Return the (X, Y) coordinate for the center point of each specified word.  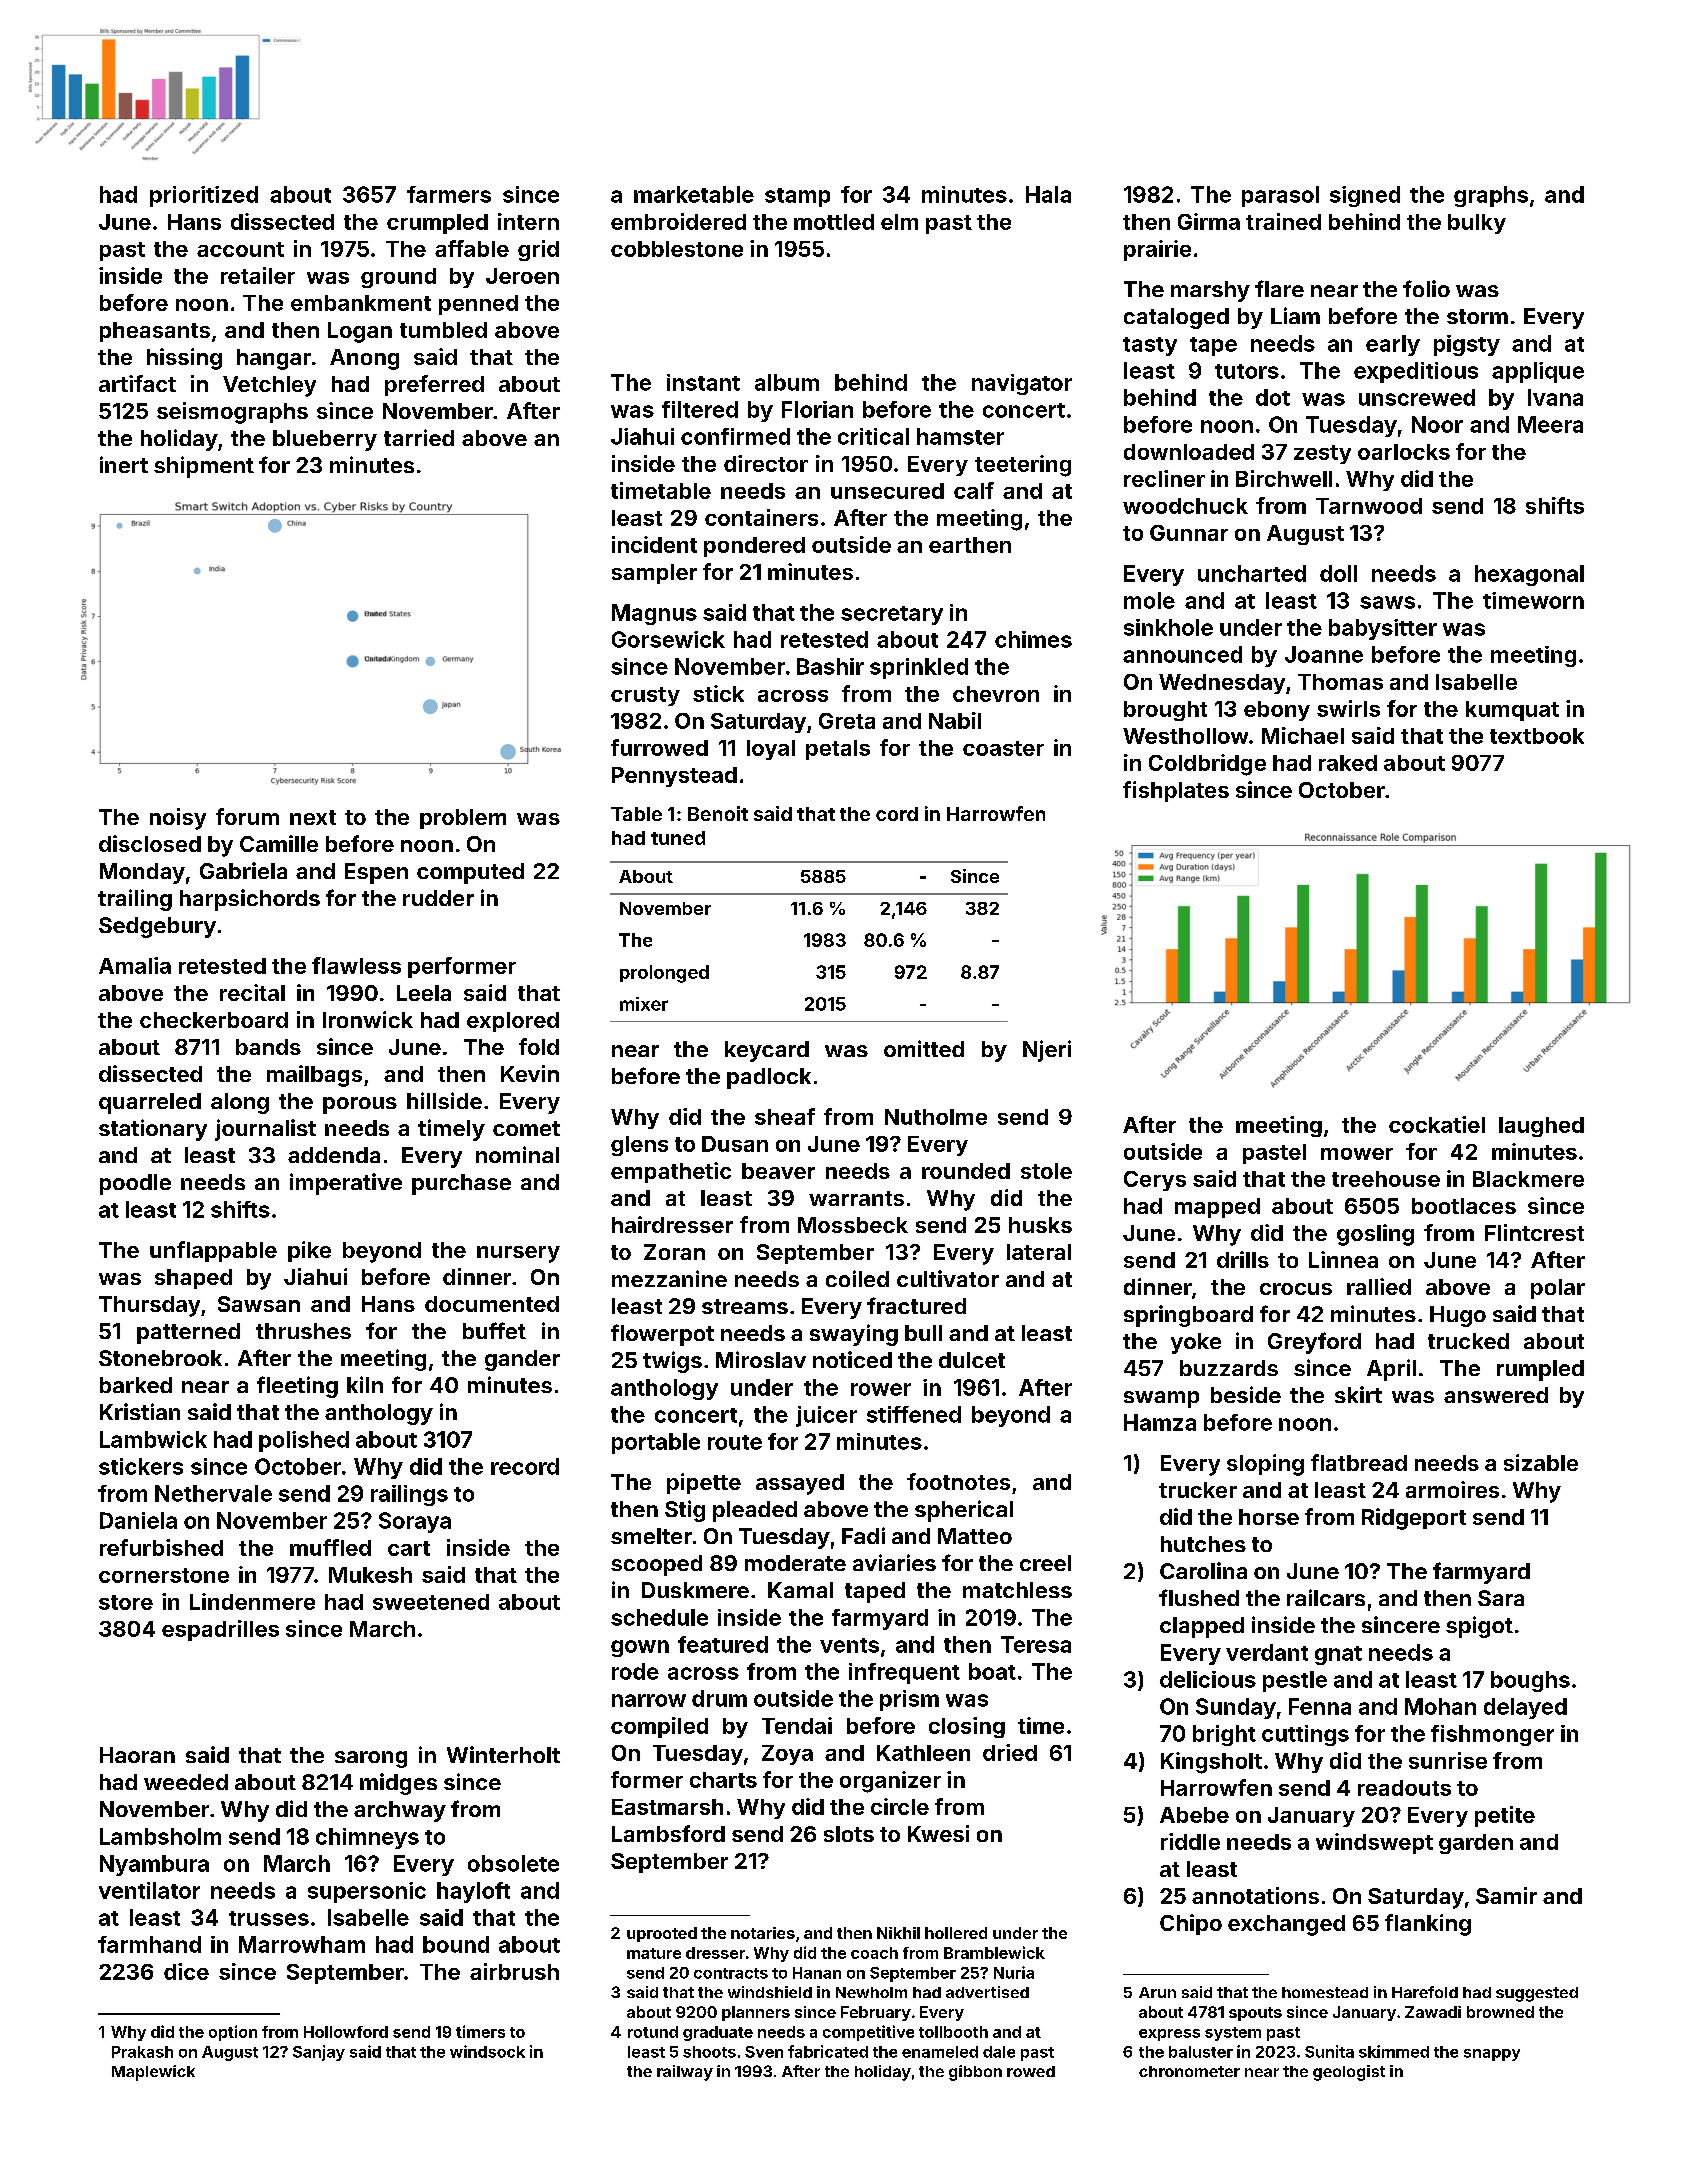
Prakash (142, 2052)
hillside (444, 1100)
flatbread (1359, 1462)
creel (1045, 1563)
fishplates (1176, 791)
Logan (360, 332)
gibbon (975, 2073)
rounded (966, 1171)
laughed (1541, 1127)
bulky (1477, 224)
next (313, 817)
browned (1500, 2012)
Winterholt (503, 1754)
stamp (797, 197)
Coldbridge (1207, 765)
